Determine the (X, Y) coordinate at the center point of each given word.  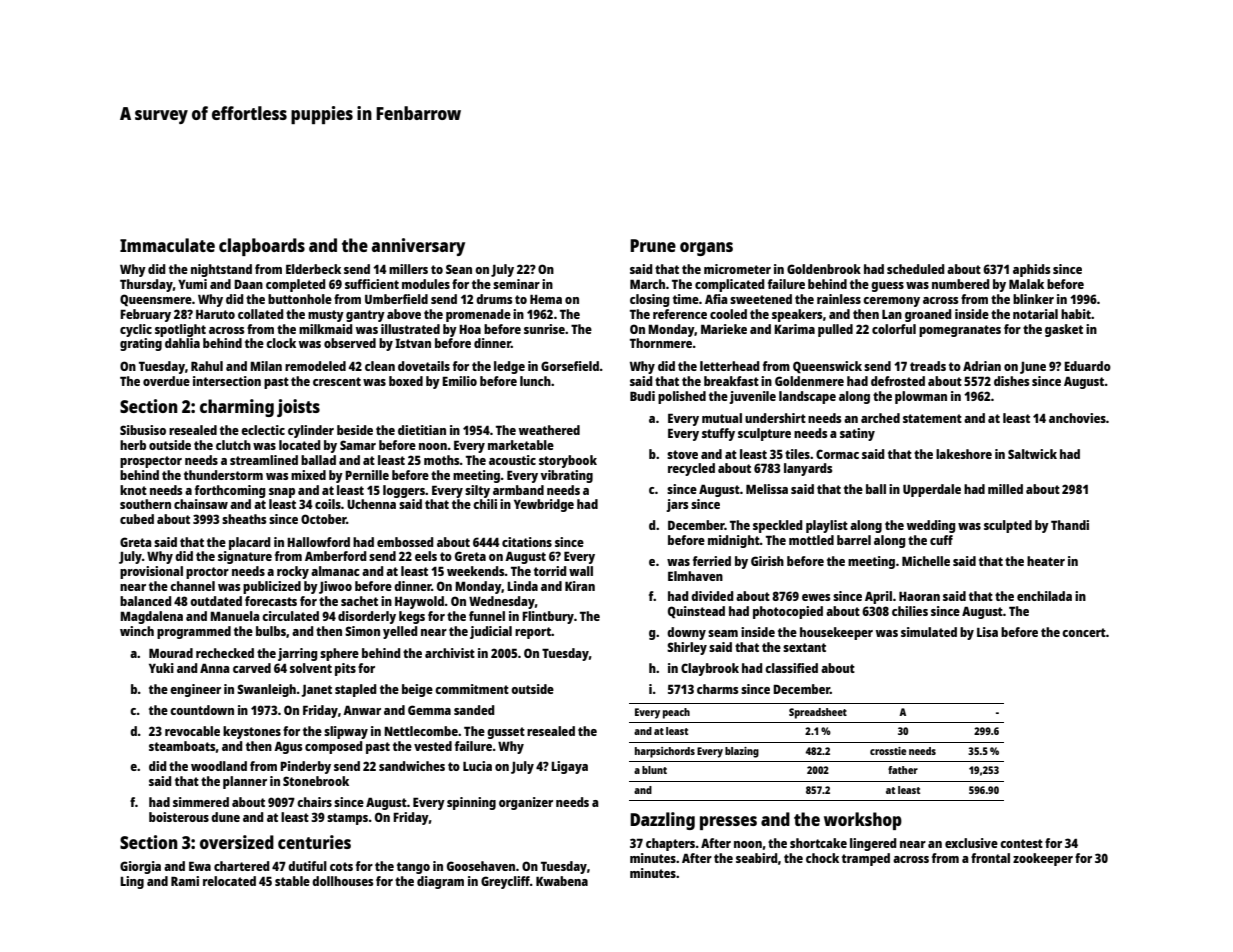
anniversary (418, 247)
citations (527, 542)
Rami (185, 881)
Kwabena (562, 881)
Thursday (146, 285)
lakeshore (964, 454)
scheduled (916, 269)
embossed (405, 542)
